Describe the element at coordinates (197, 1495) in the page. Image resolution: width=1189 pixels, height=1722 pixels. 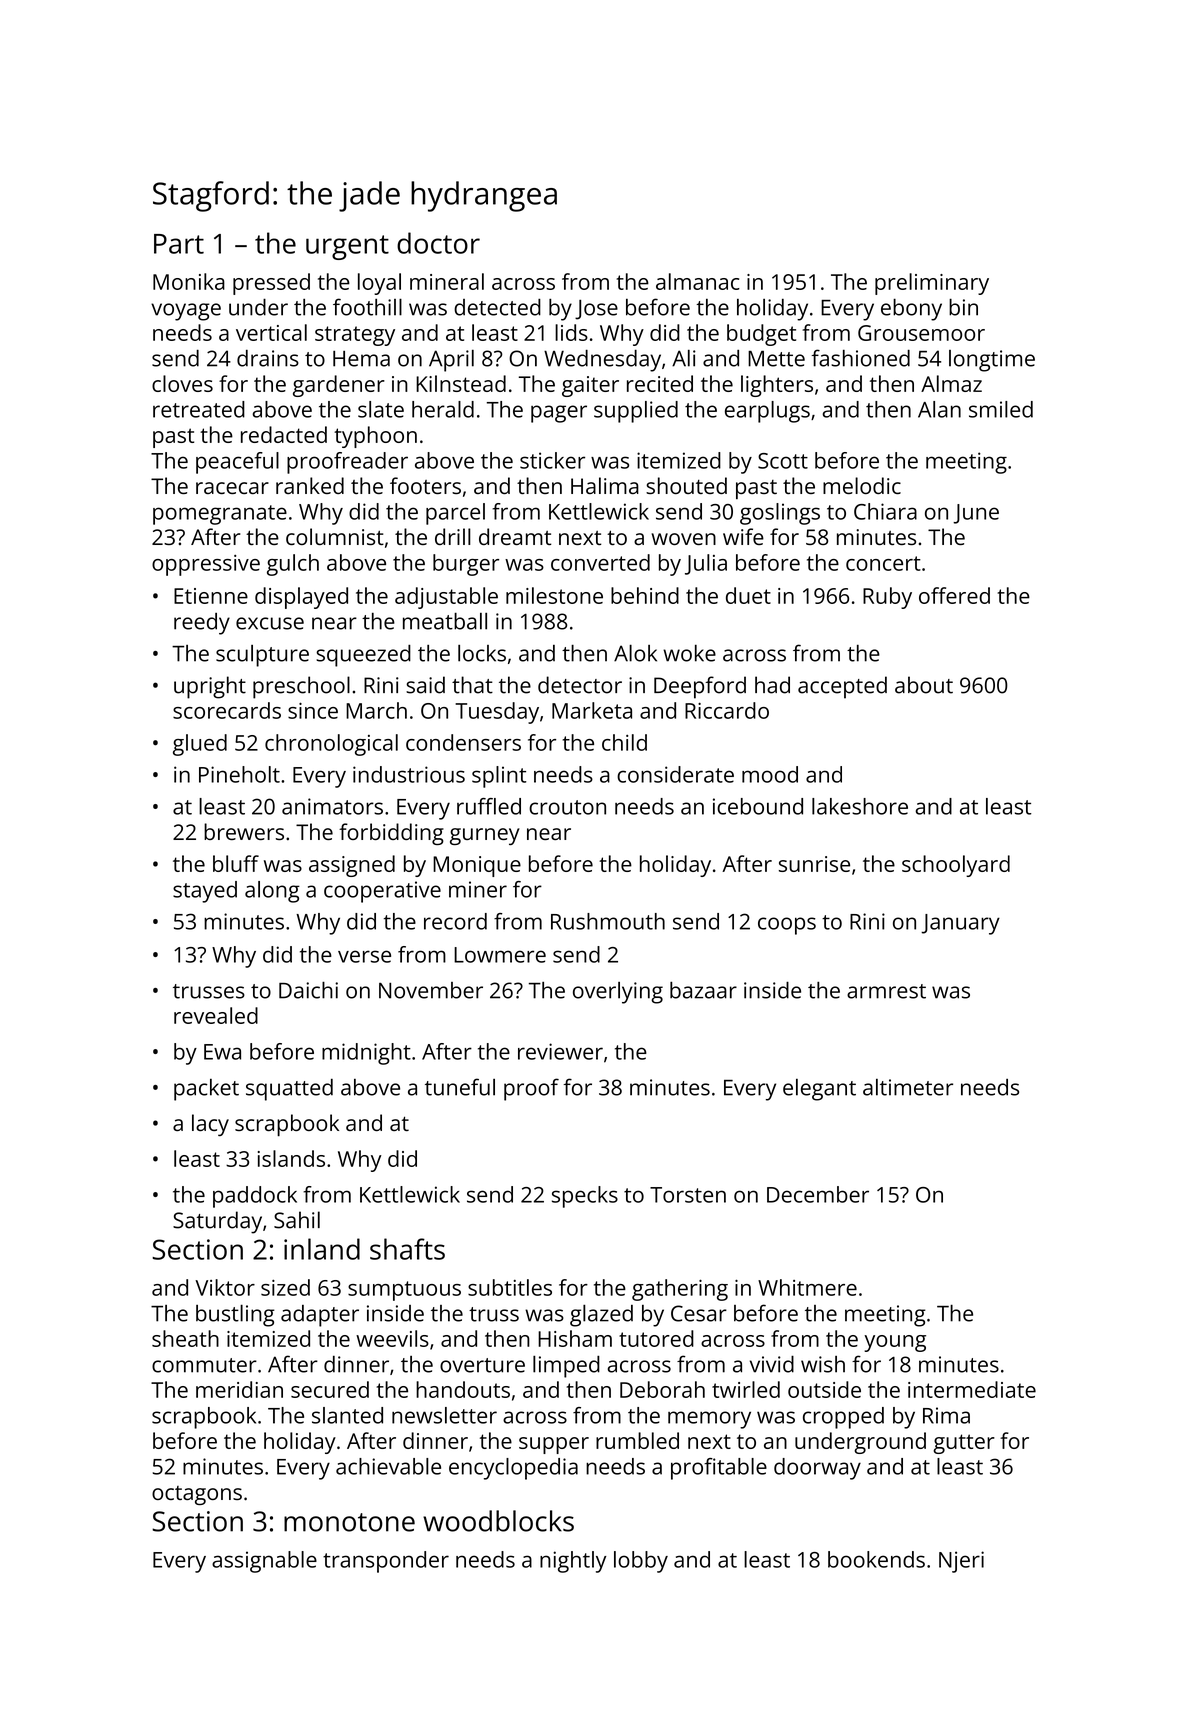
I see `octagons` at that location.
